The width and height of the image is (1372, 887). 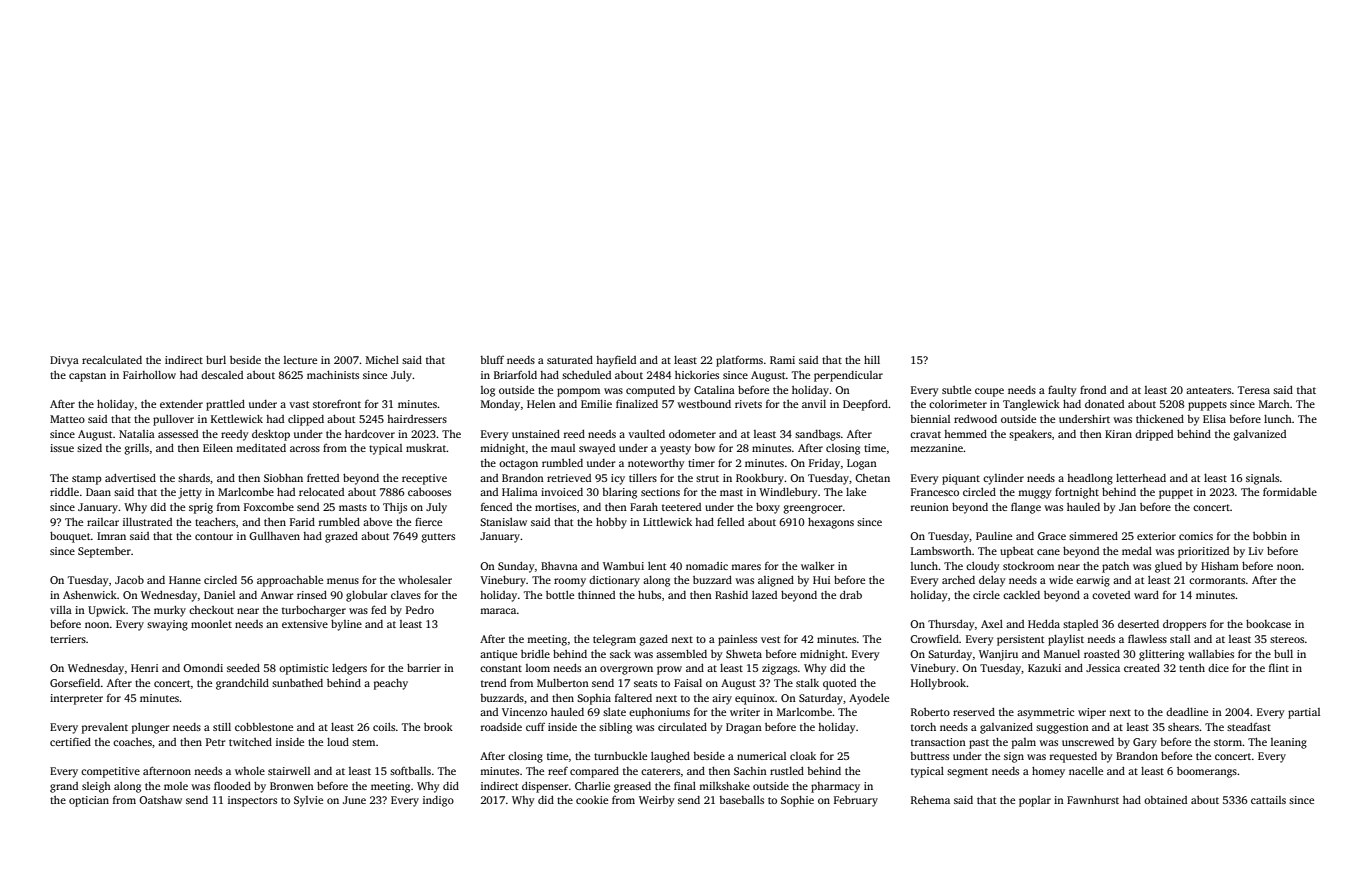 I want to click on Sachin, so click(x=750, y=771).
